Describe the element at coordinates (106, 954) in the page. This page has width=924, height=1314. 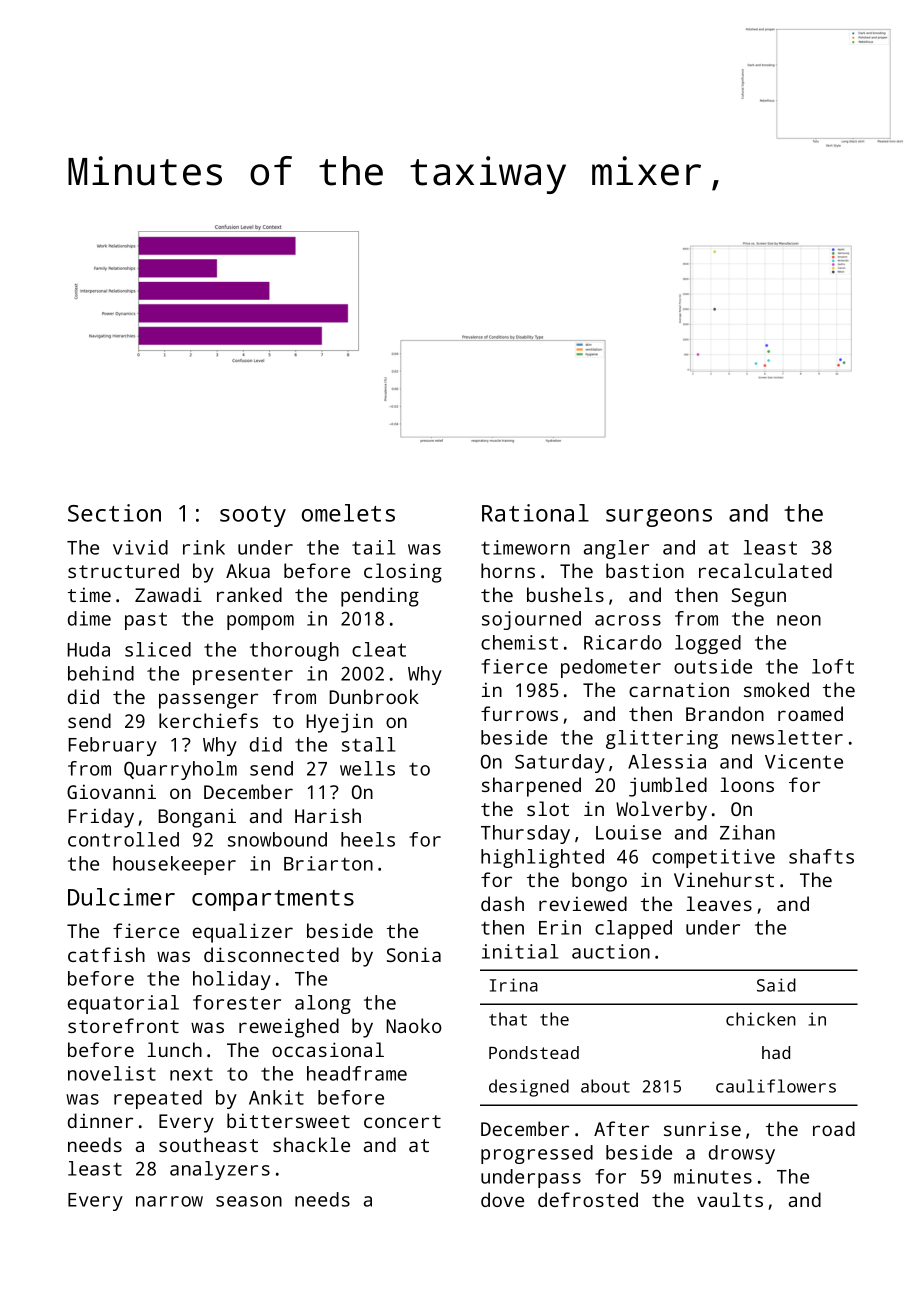
I see `catfish` at that location.
